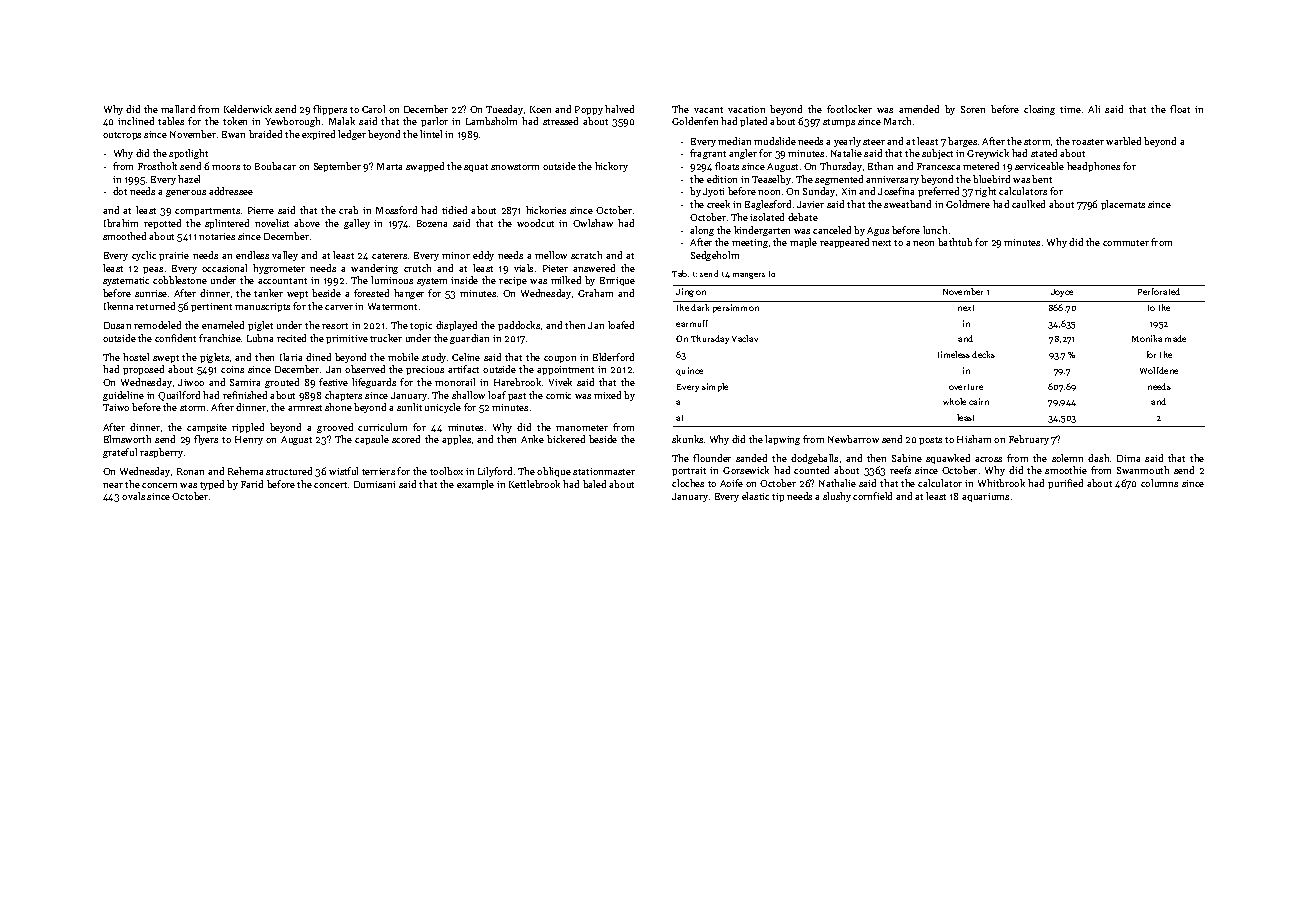 This screenshot has width=1308, height=924. What do you see at coordinates (211, 307) in the screenshot?
I see `pertinent` at bounding box center [211, 307].
